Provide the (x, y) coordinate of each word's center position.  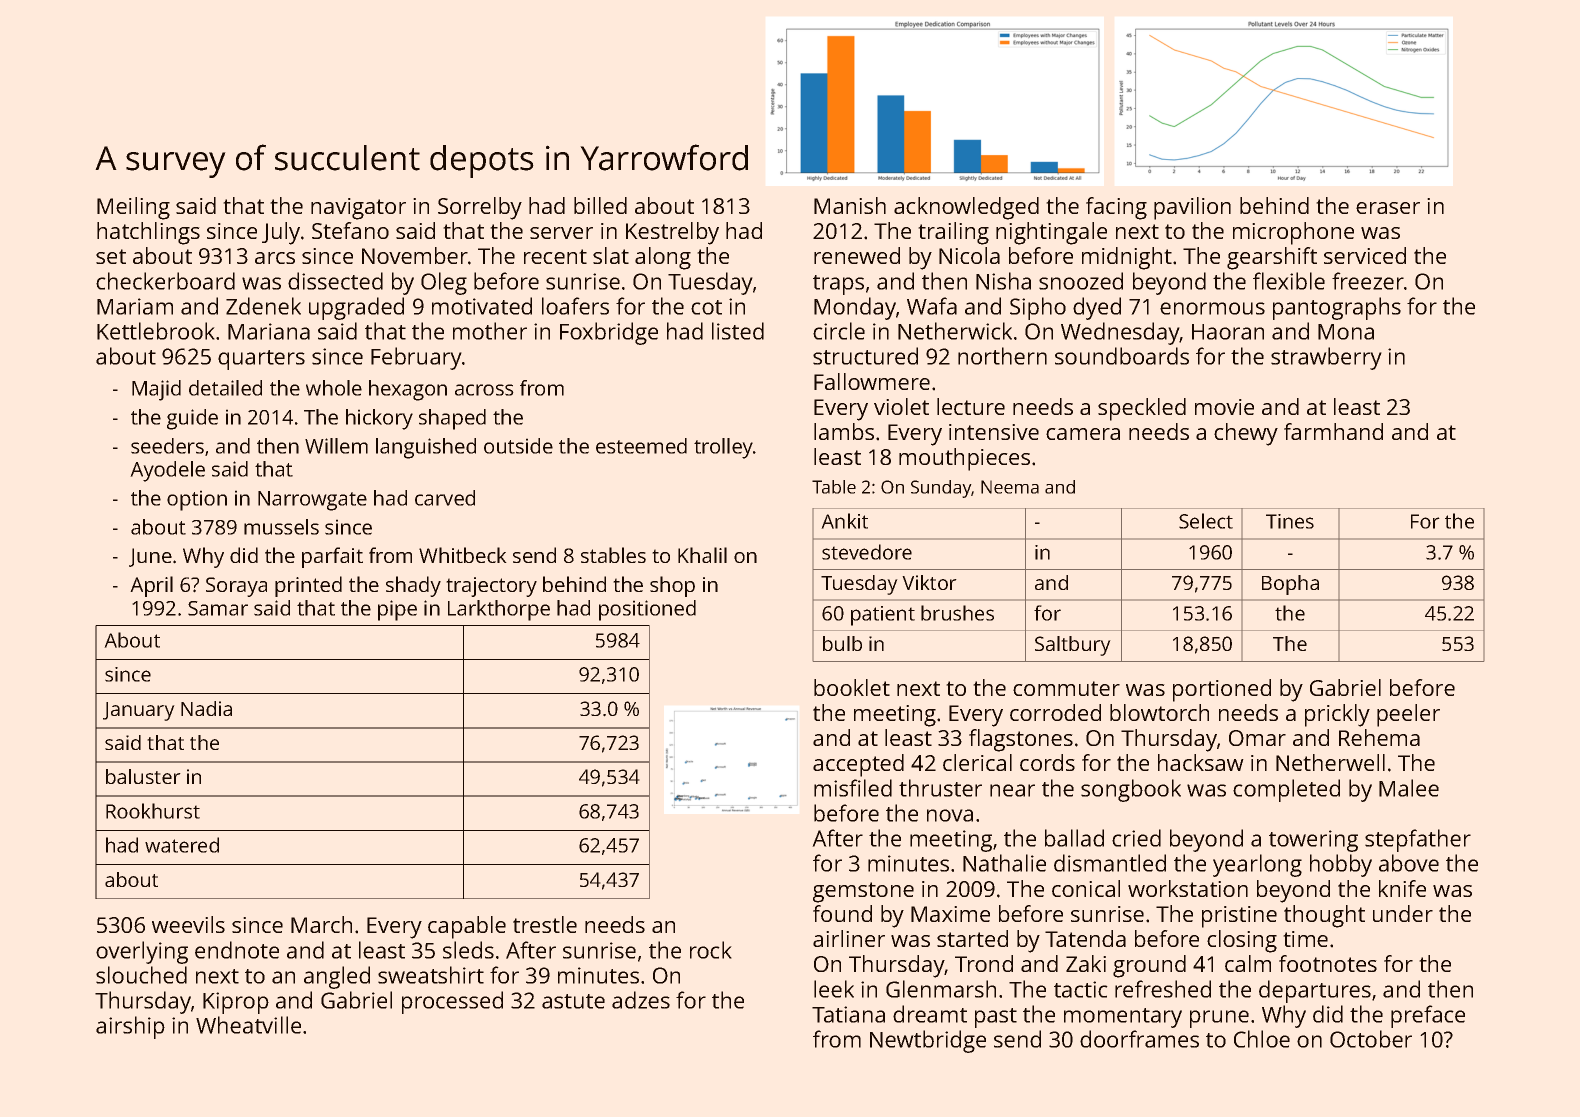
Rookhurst (153, 811)
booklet (852, 687)
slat (611, 255)
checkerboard (165, 281)
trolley (723, 448)
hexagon (408, 390)
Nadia (206, 708)
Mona (1346, 332)
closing (1242, 941)
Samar (218, 608)
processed (452, 1002)
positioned (647, 610)
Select (1206, 521)
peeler (1408, 715)
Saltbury (1073, 646)
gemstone (863, 892)
